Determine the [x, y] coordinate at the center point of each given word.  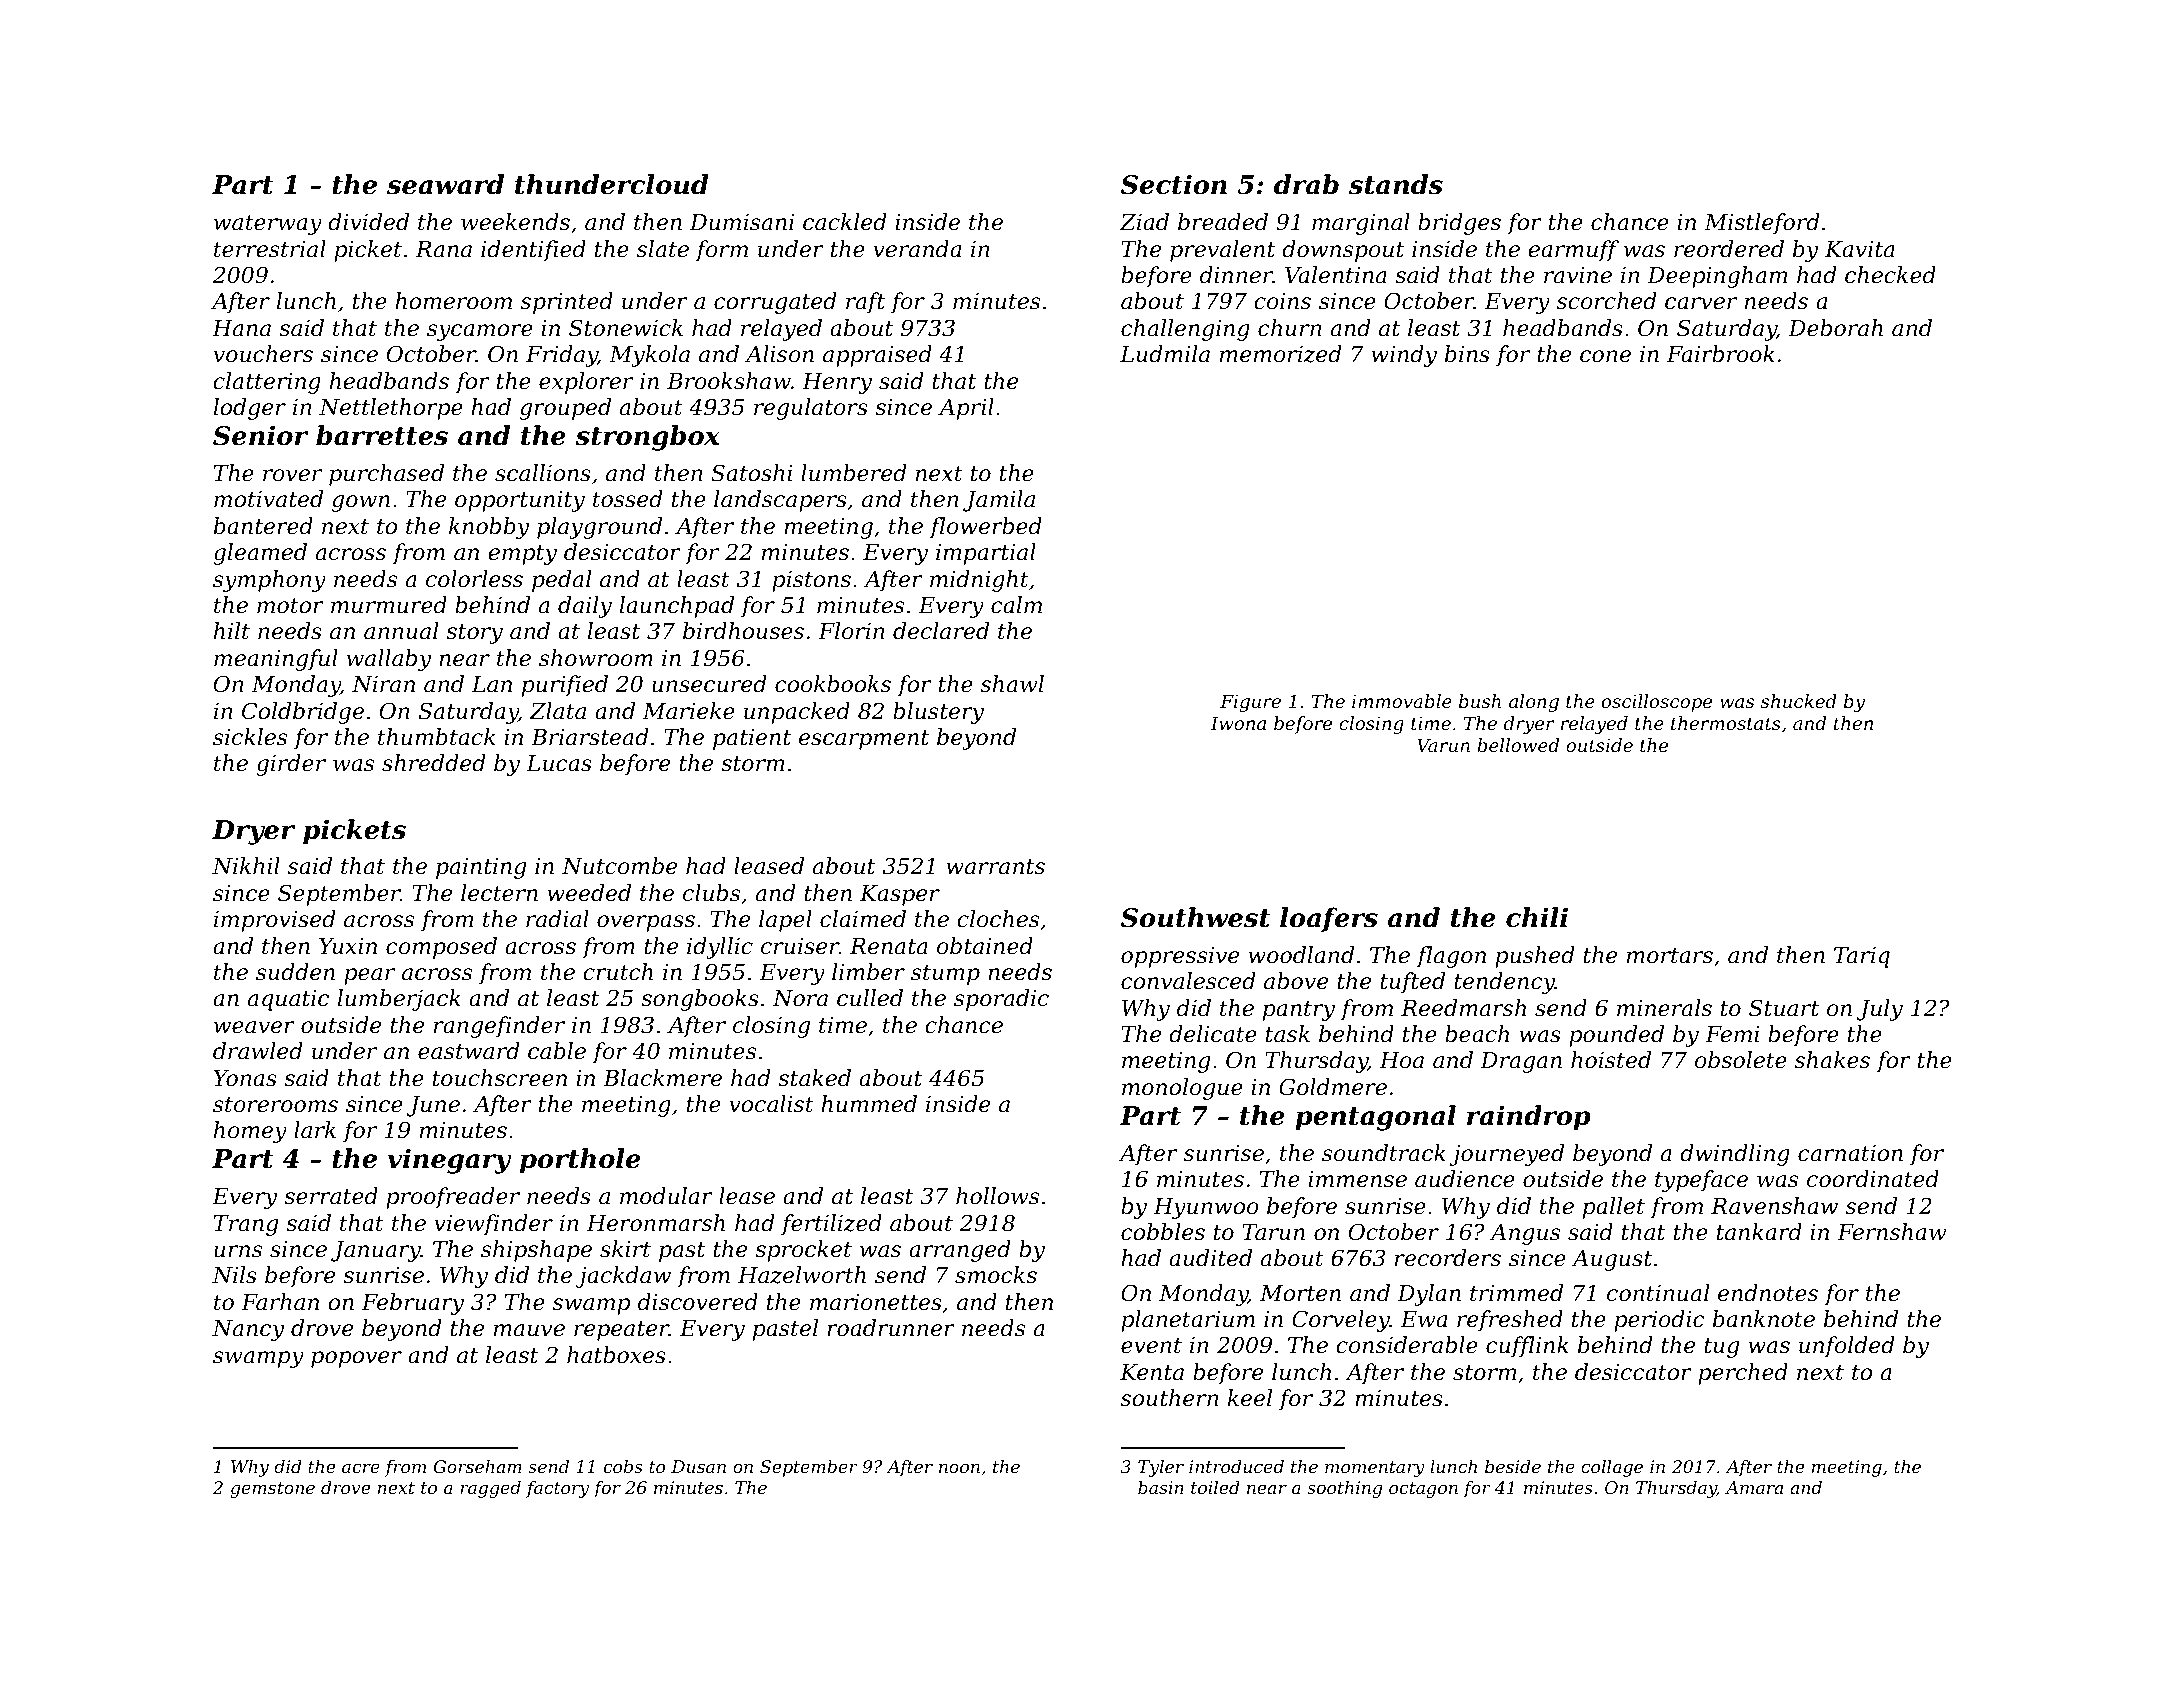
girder [291, 765]
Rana [444, 249]
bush [1480, 701]
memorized [1281, 354]
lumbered [854, 473]
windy [1404, 356]
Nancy [248, 1330]
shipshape [536, 1251]
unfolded [1847, 1347]
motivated [268, 499]
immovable [1402, 701]
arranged [960, 1251]
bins [1467, 354]
